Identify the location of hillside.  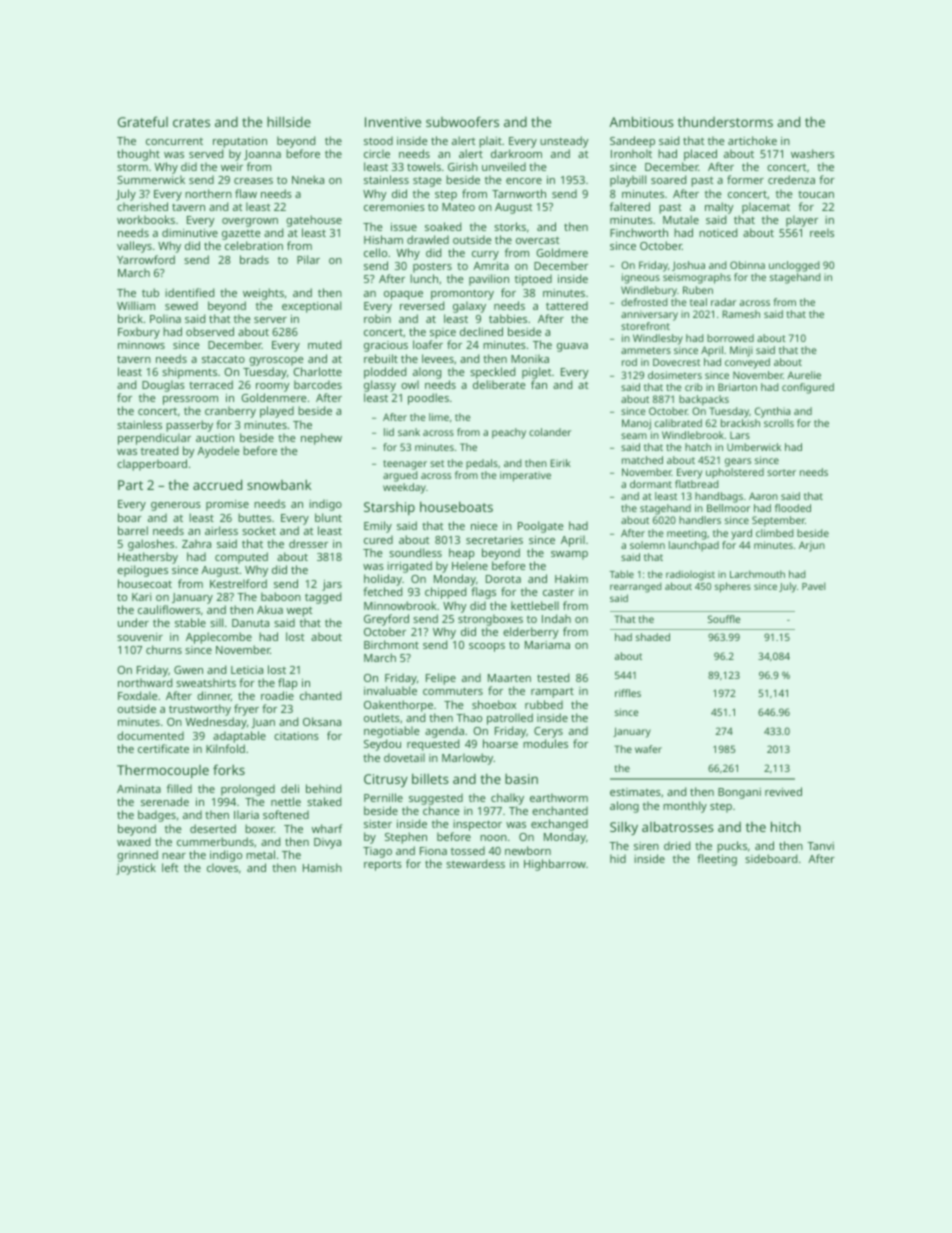
(289, 121).
